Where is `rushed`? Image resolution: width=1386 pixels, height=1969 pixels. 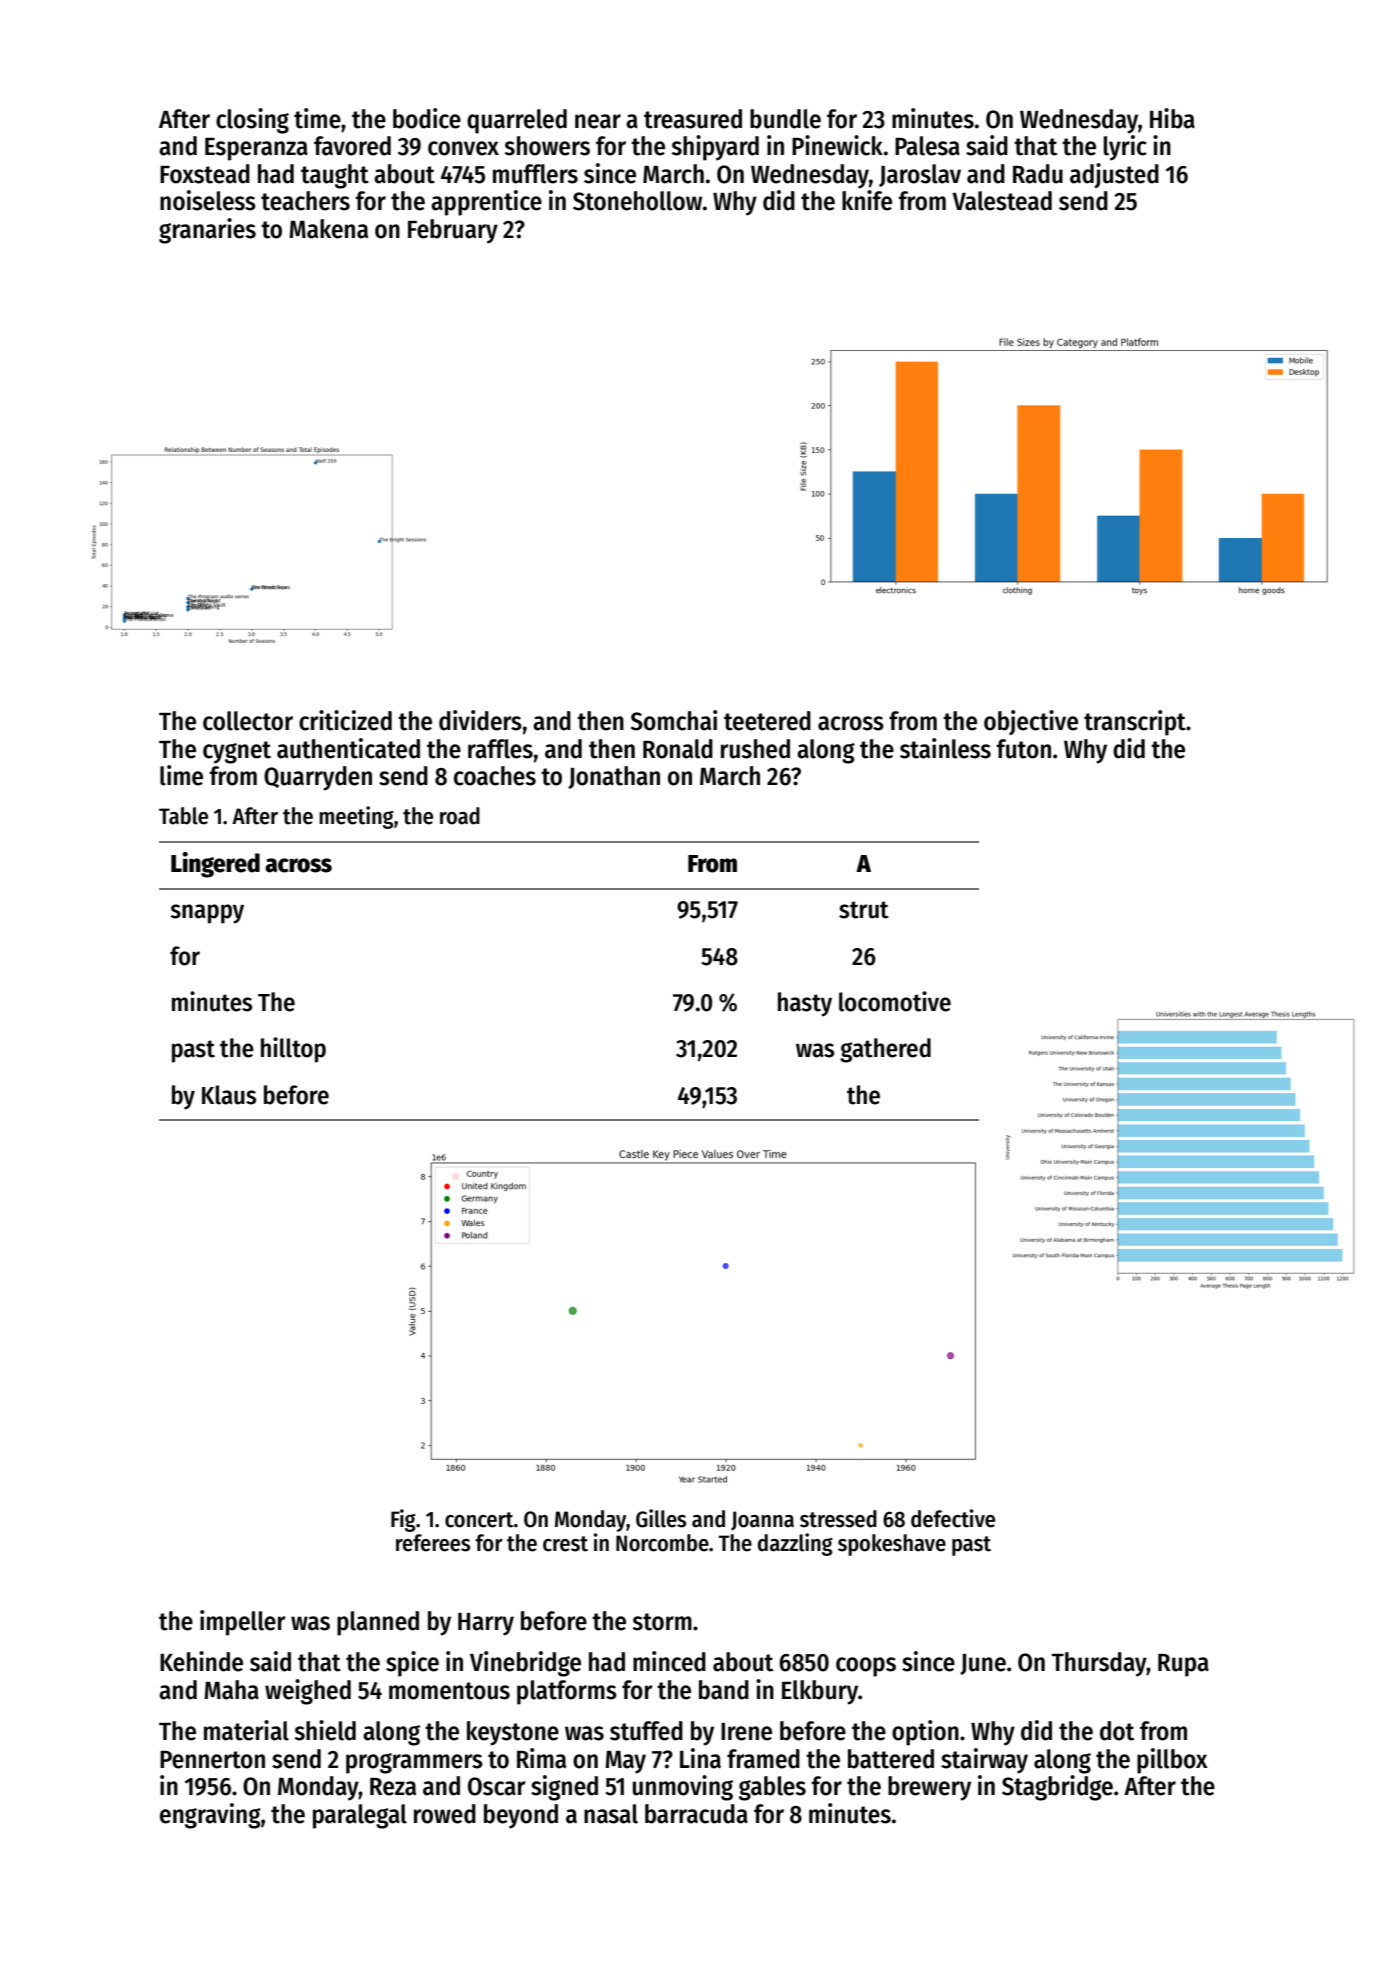
rushed is located at coordinates (755, 749).
